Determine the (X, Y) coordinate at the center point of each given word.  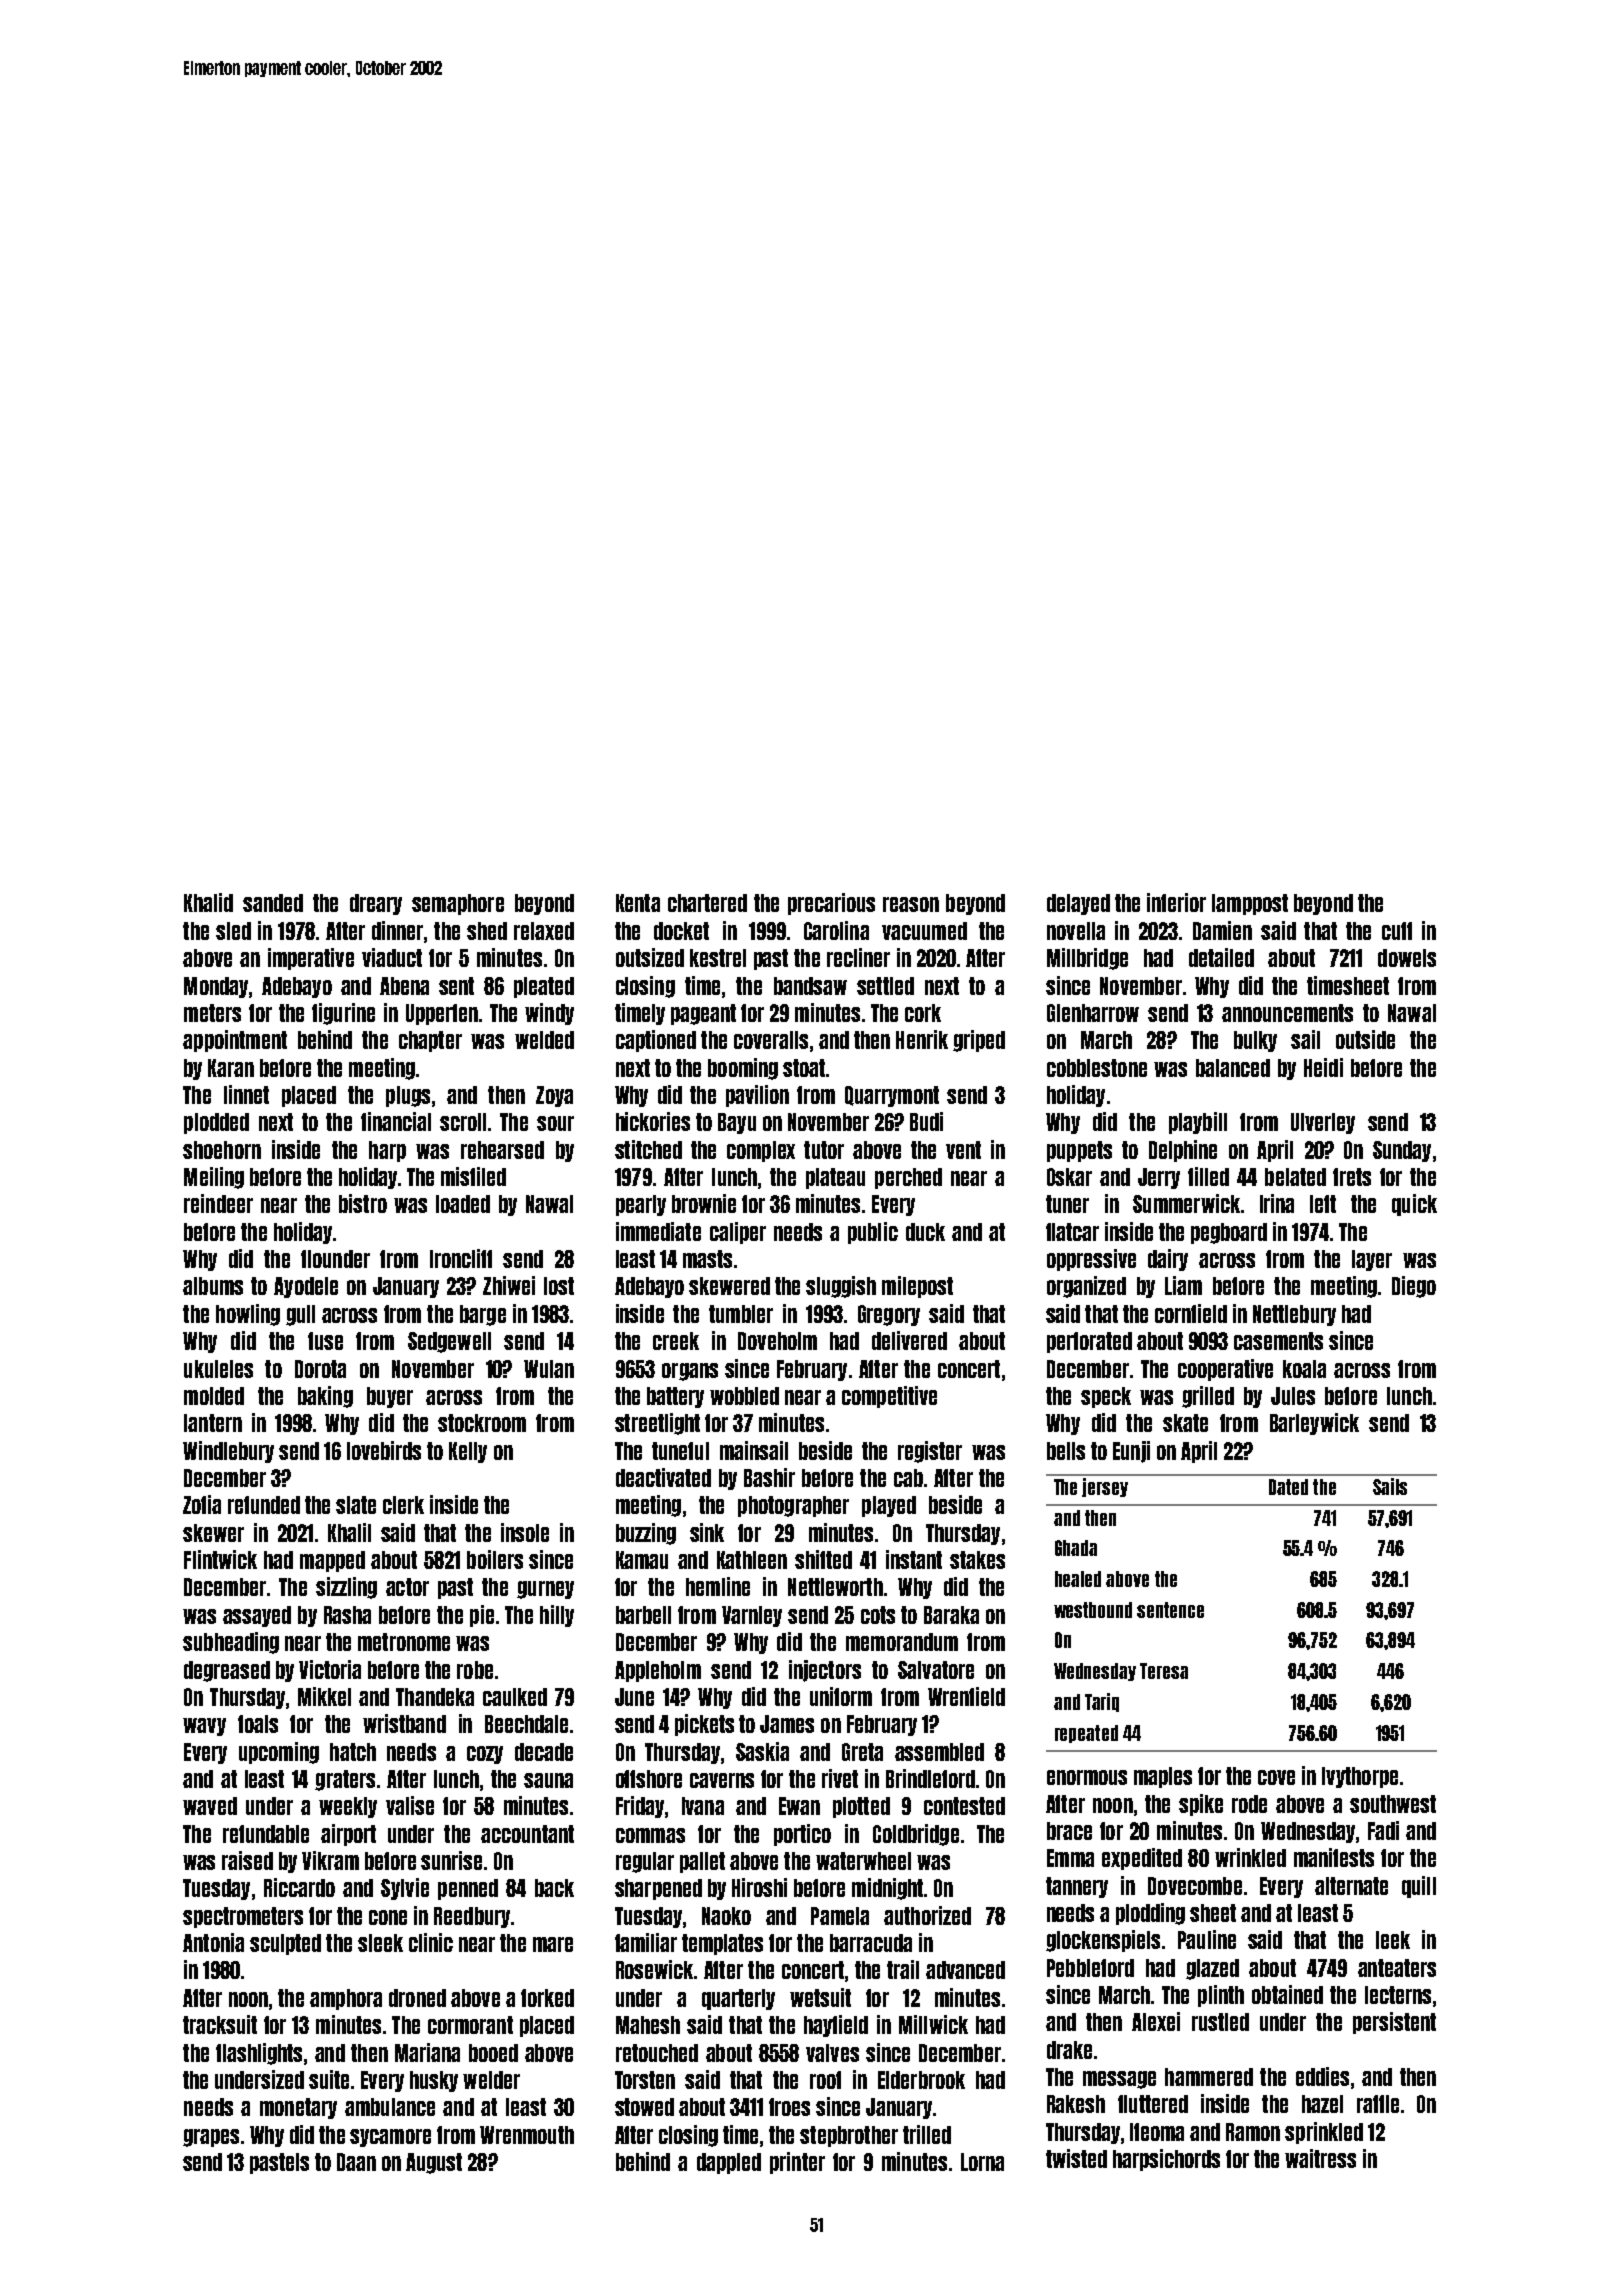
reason (911, 904)
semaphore (458, 904)
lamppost (1250, 904)
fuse (325, 1341)
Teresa (1164, 1671)
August (434, 2163)
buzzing (646, 1534)
